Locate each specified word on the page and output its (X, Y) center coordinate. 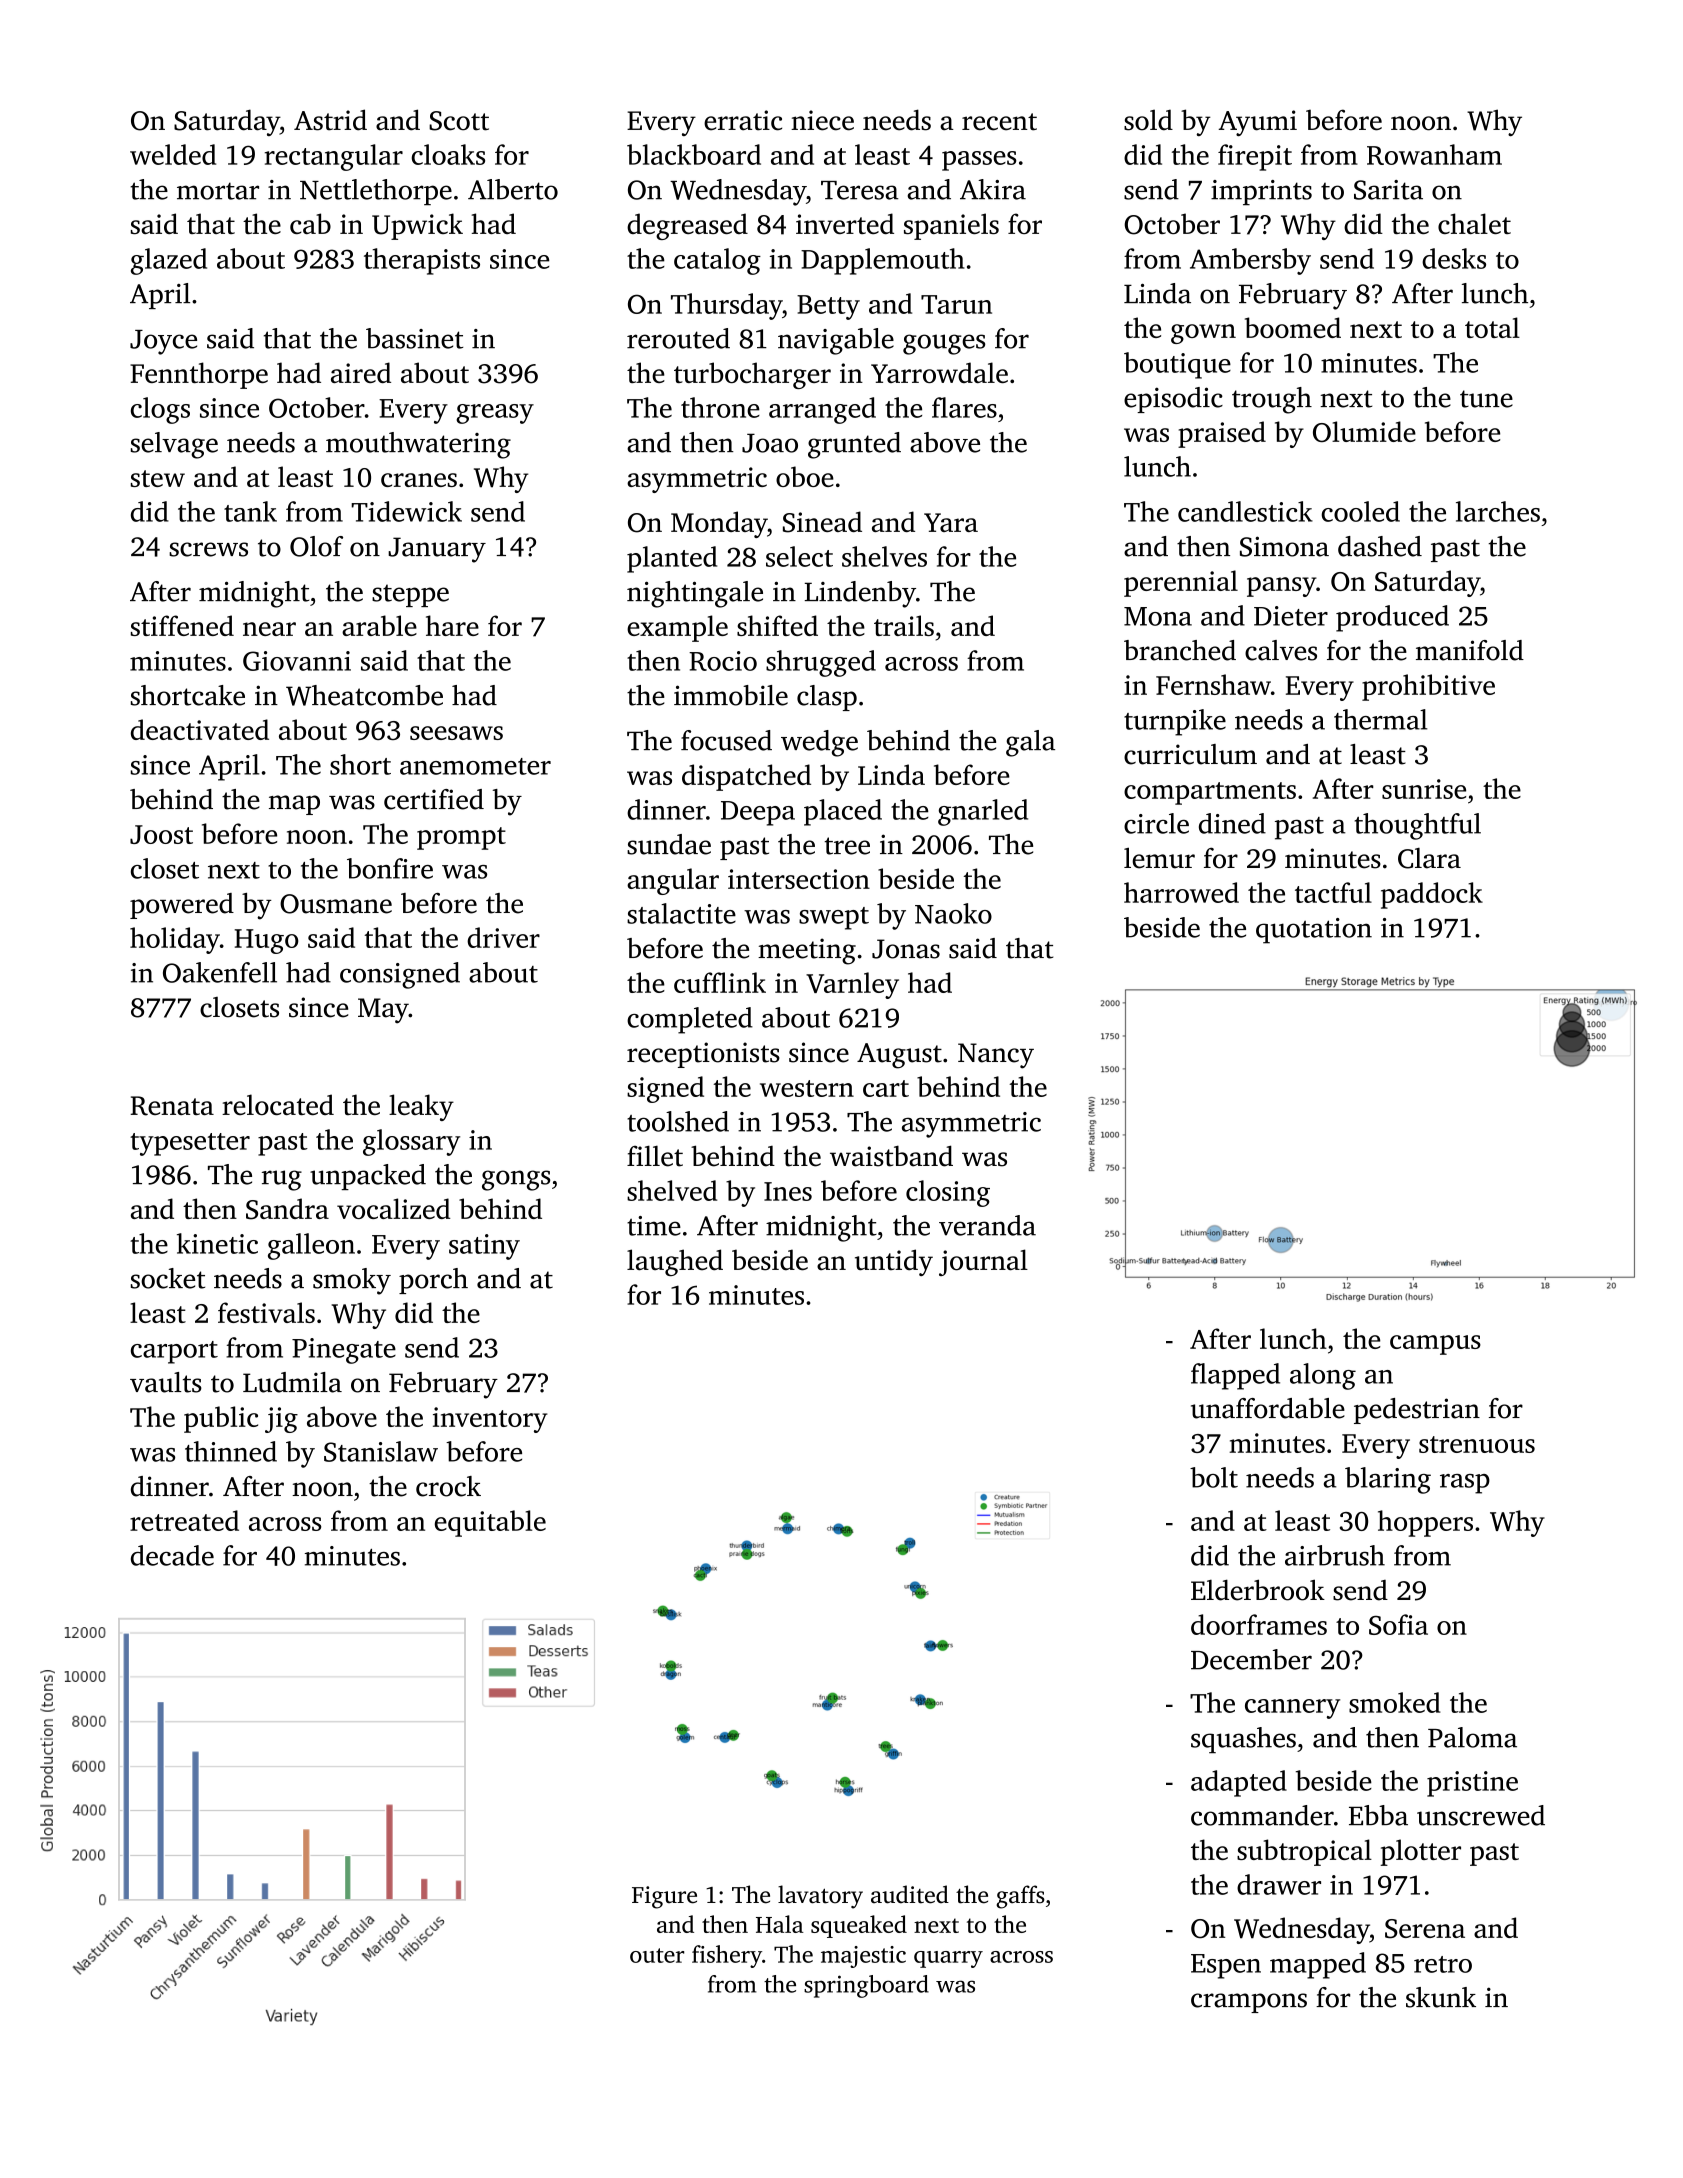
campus (1435, 1345)
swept (834, 918)
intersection (799, 879)
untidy (894, 1262)
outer (657, 1955)
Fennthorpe (199, 375)
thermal (1380, 719)
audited (910, 1894)
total (1492, 327)
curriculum (1190, 754)
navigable (836, 341)
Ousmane (336, 904)
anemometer (475, 766)
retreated (184, 1520)
